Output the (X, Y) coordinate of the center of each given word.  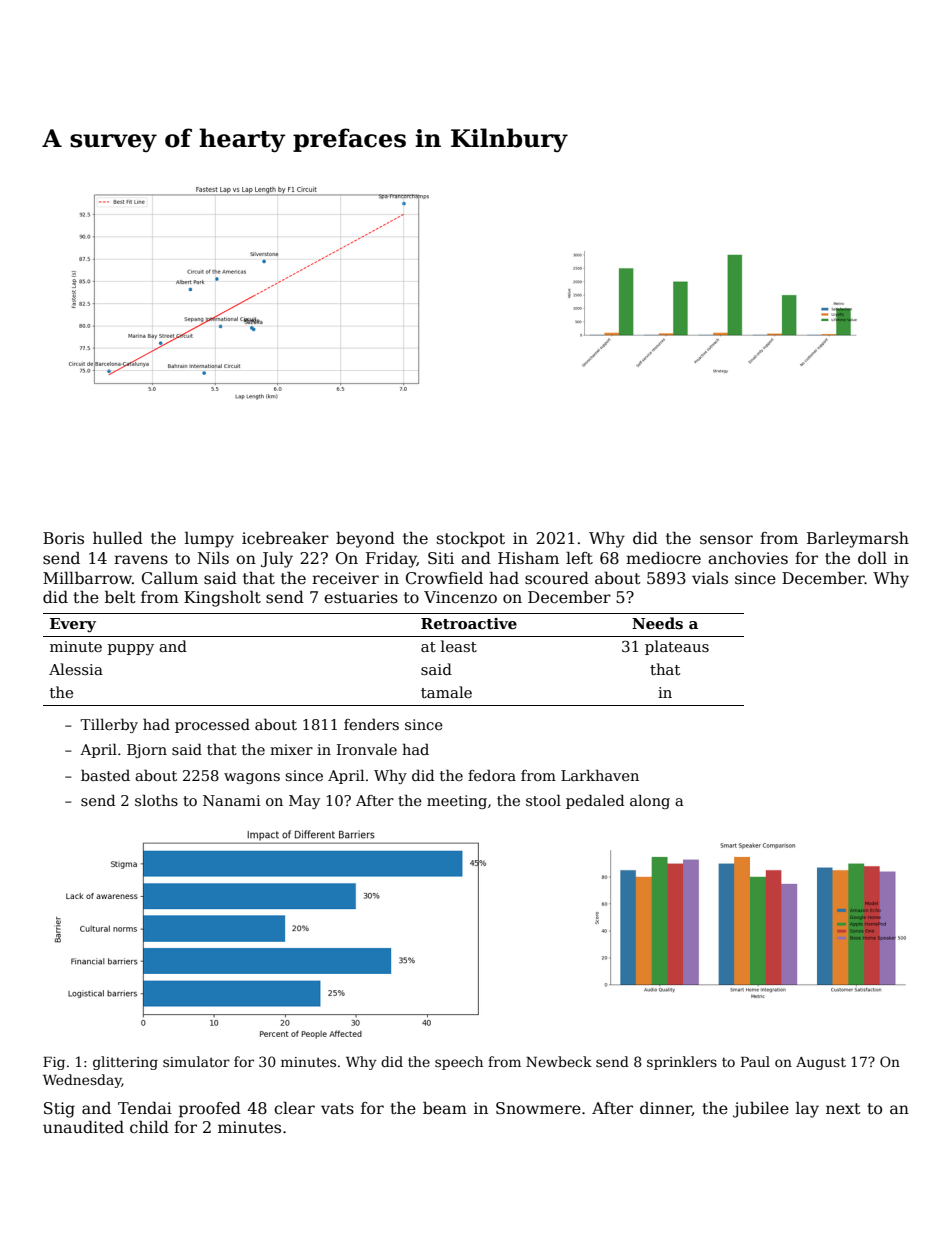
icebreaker (285, 538)
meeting (457, 802)
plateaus (677, 647)
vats (337, 1108)
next (843, 1109)
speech (459, 1063)
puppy (131, 650)
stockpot (471, 540)
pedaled (595, 801)
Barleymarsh (858, 539)
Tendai (145, 1108)
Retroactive (469, 623)
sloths (156, 800)
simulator (196, 1061)
